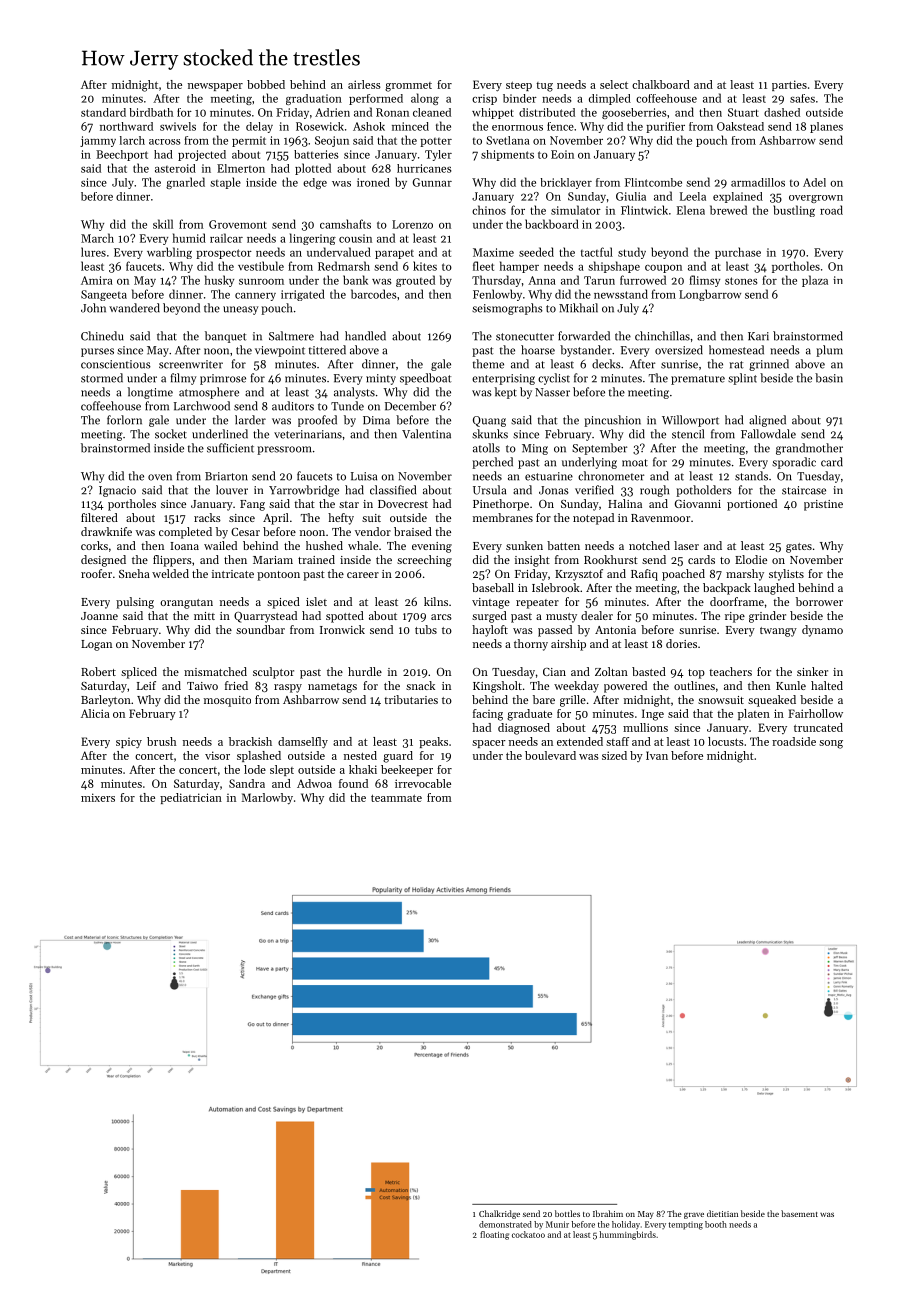  What do you see at coordinates (266, 84) in the document?
I see `bobbed` at bounding box center [266, 84].
